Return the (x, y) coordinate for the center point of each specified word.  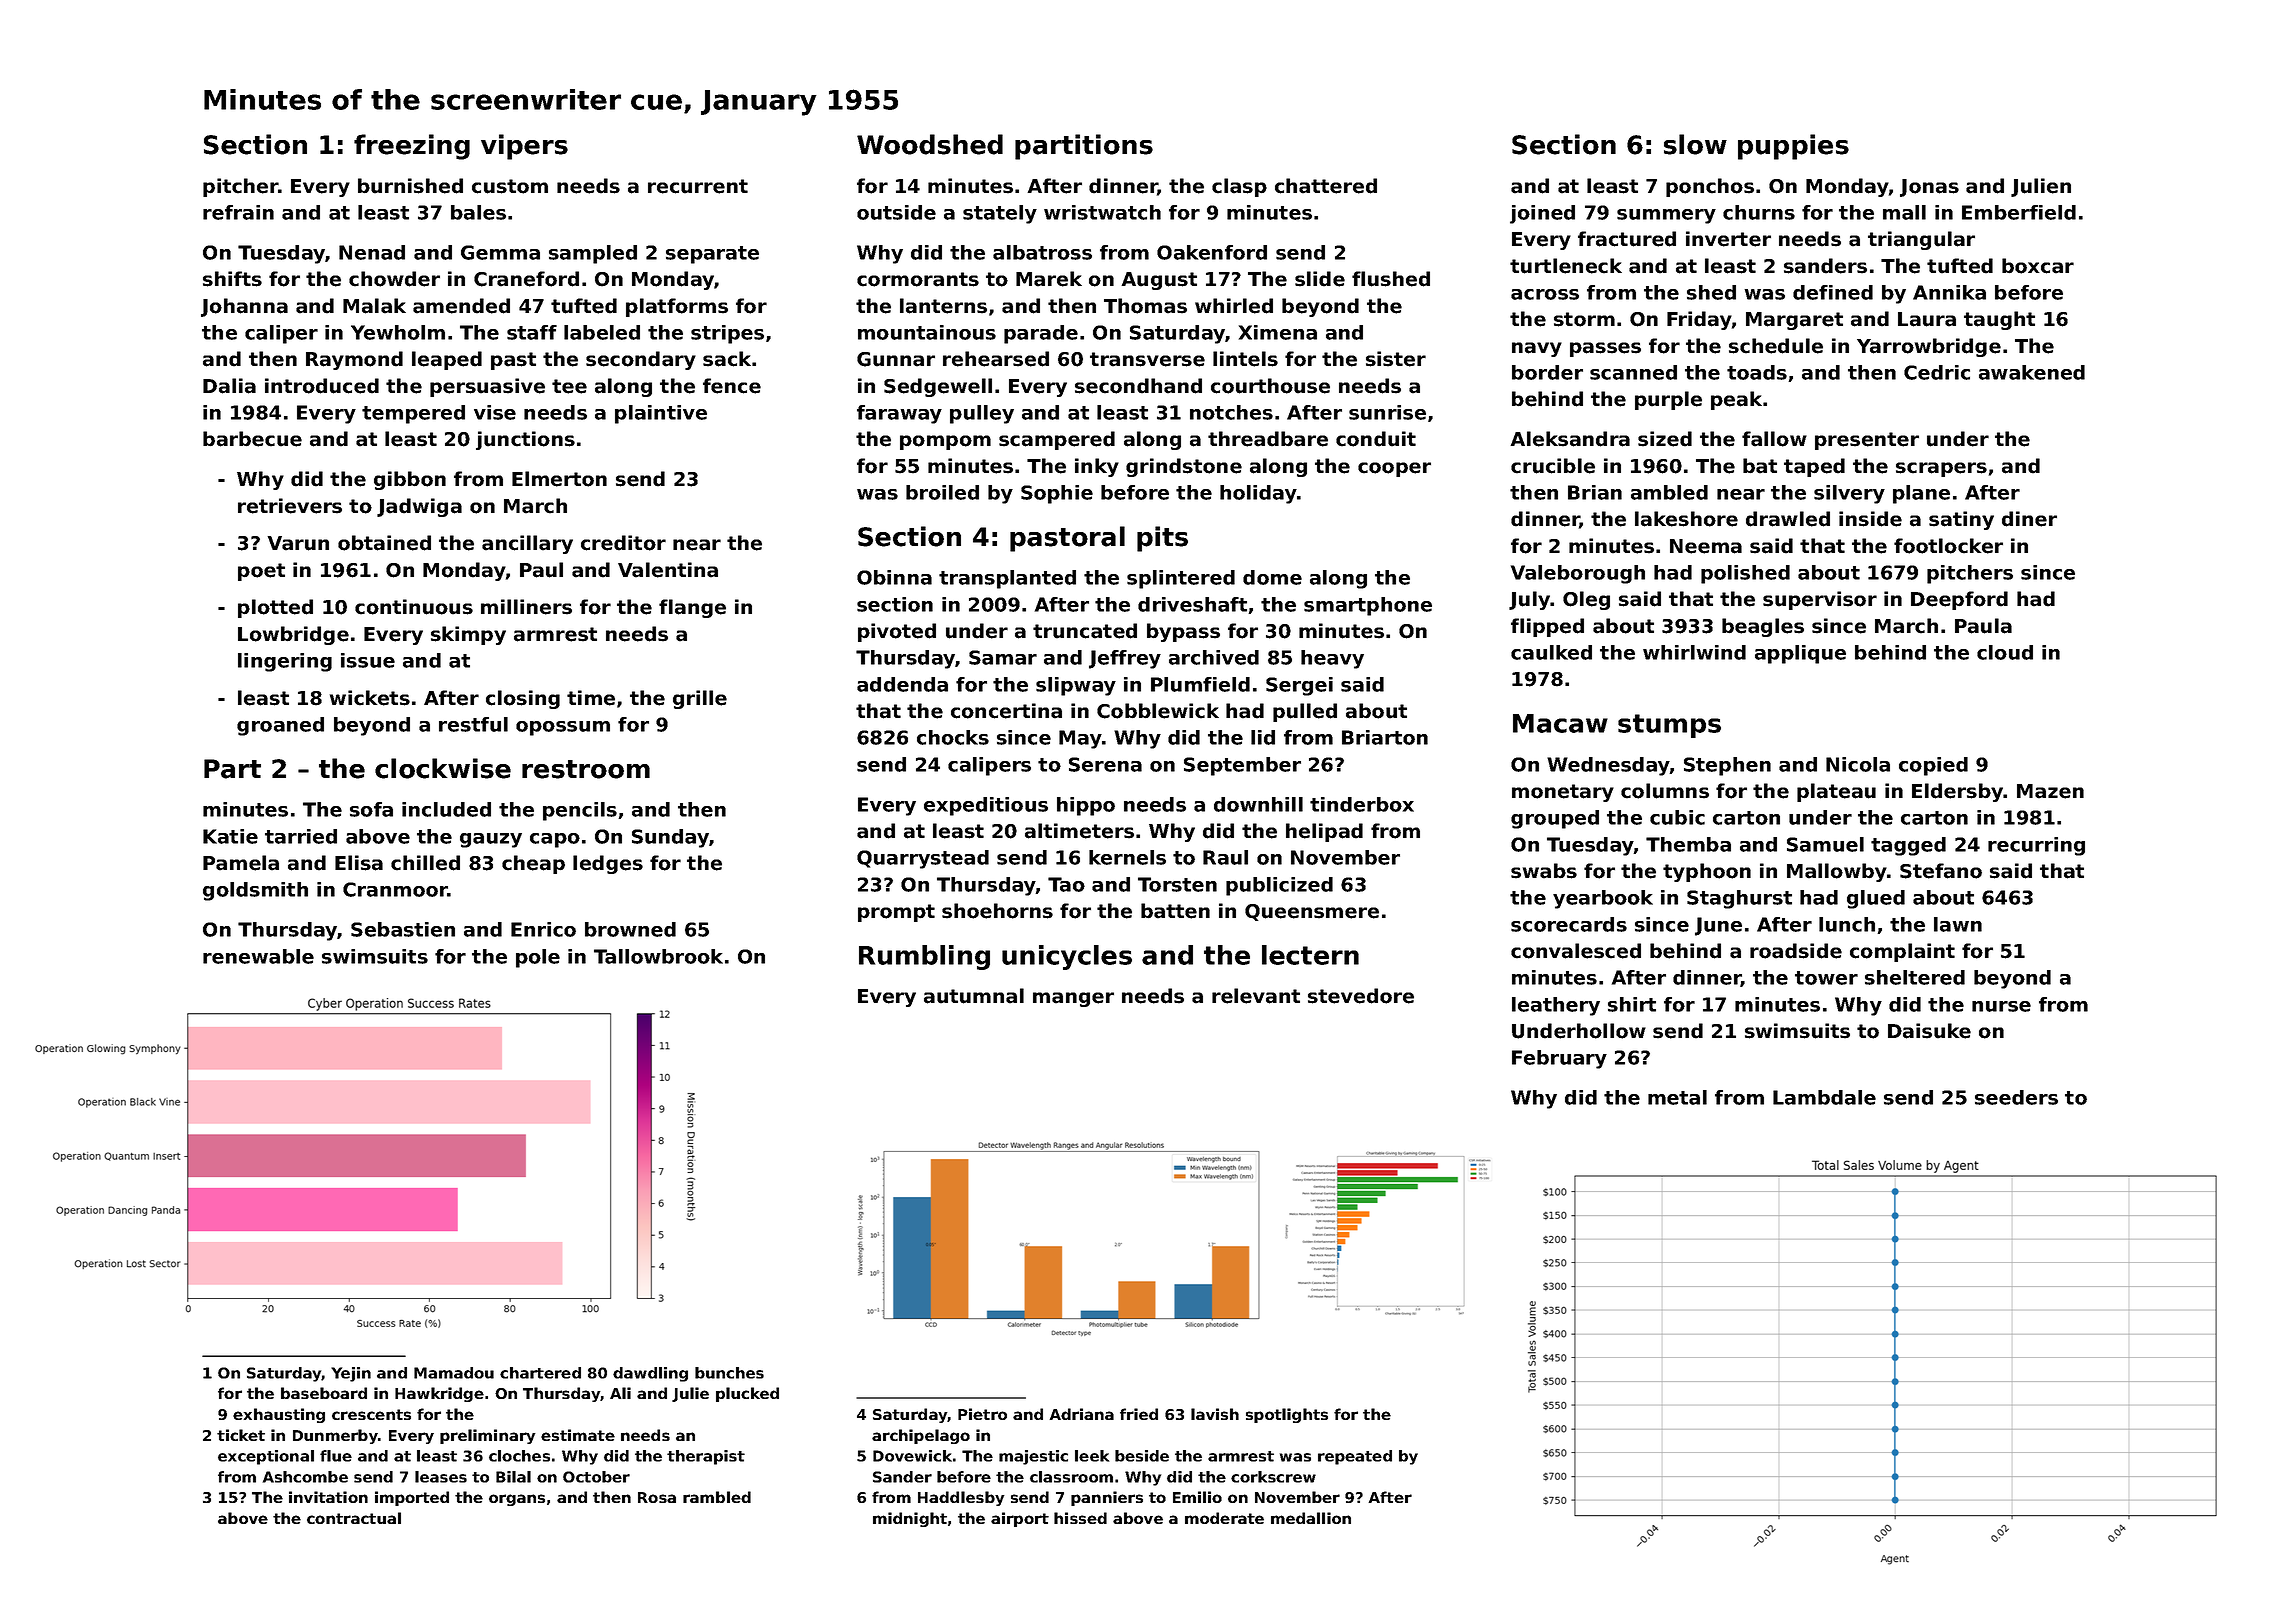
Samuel (1825, 844)
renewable (258, 956)
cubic (1677, 817)
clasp (1239, 187)
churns (1759, 212)
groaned (280, 726)
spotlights (1287, 1415)
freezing (412, 147)
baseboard (324, 1393)
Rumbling (924, 957)
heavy (1332, 659)
